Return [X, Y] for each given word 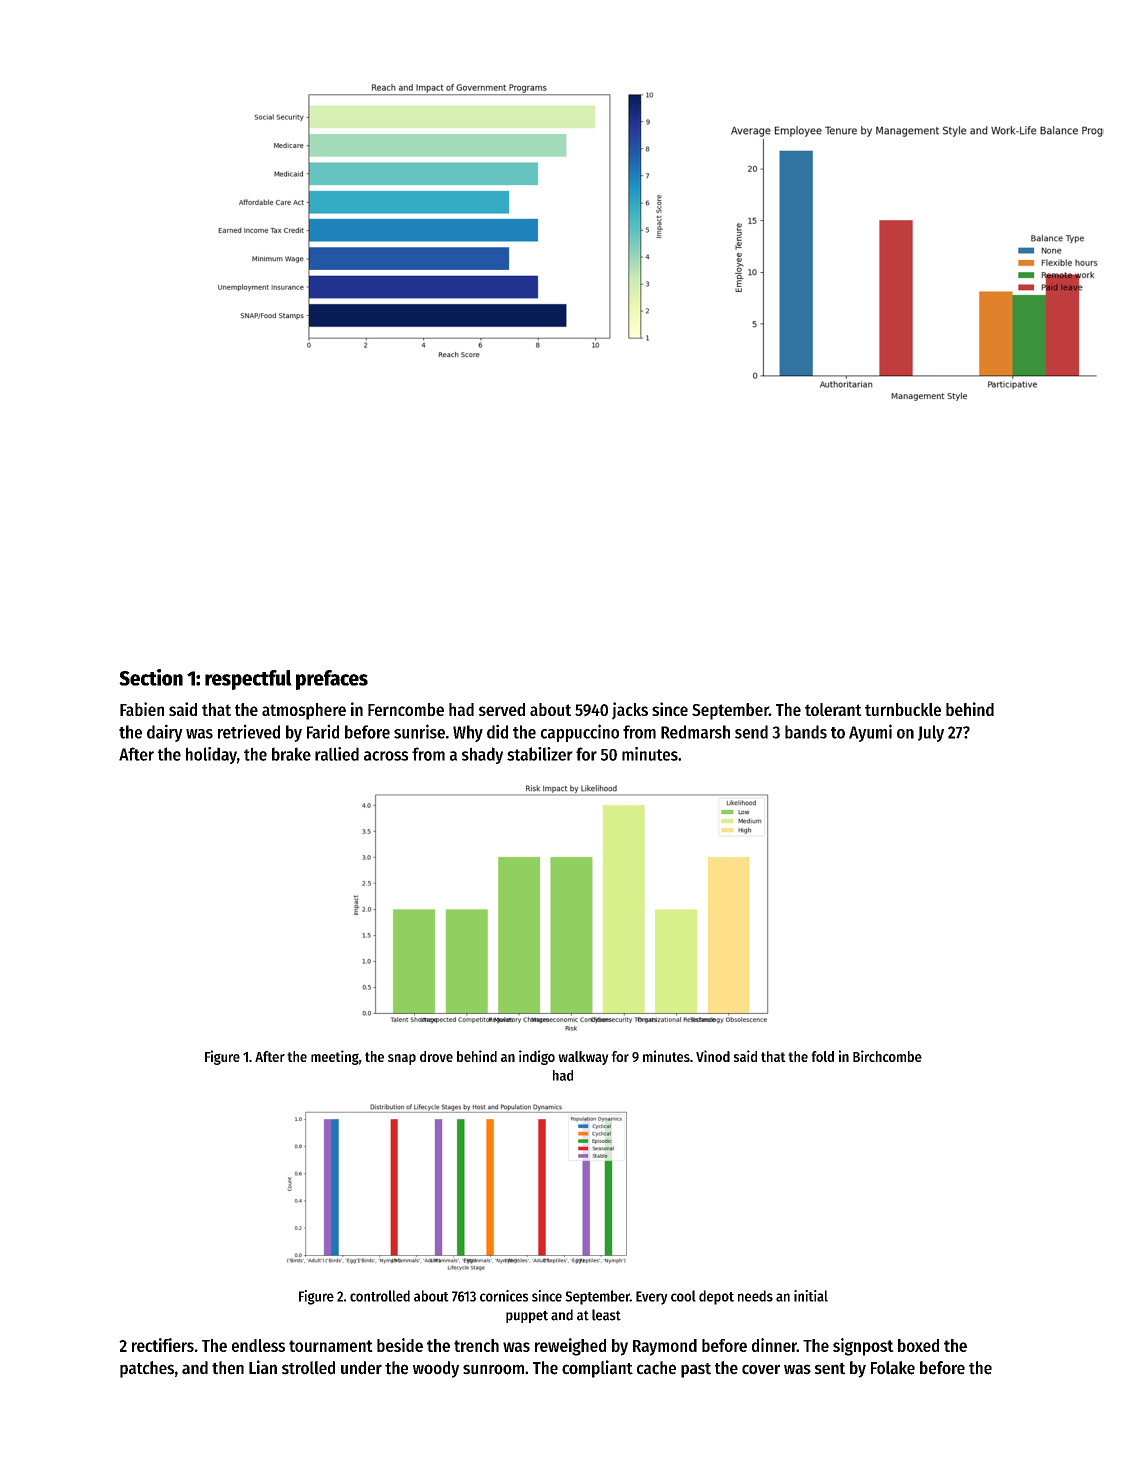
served [502, 709]
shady [482, 755]
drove [436, 1056]
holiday [211, 755]
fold [822, 1056]
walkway [583, 1058]
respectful [248, 680]
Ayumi [870, 733]
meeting [335, 1057]
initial [811, 1296]
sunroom [493, 1369]
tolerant [833, 709]
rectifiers [163, 1345]
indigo [537, 1057]
